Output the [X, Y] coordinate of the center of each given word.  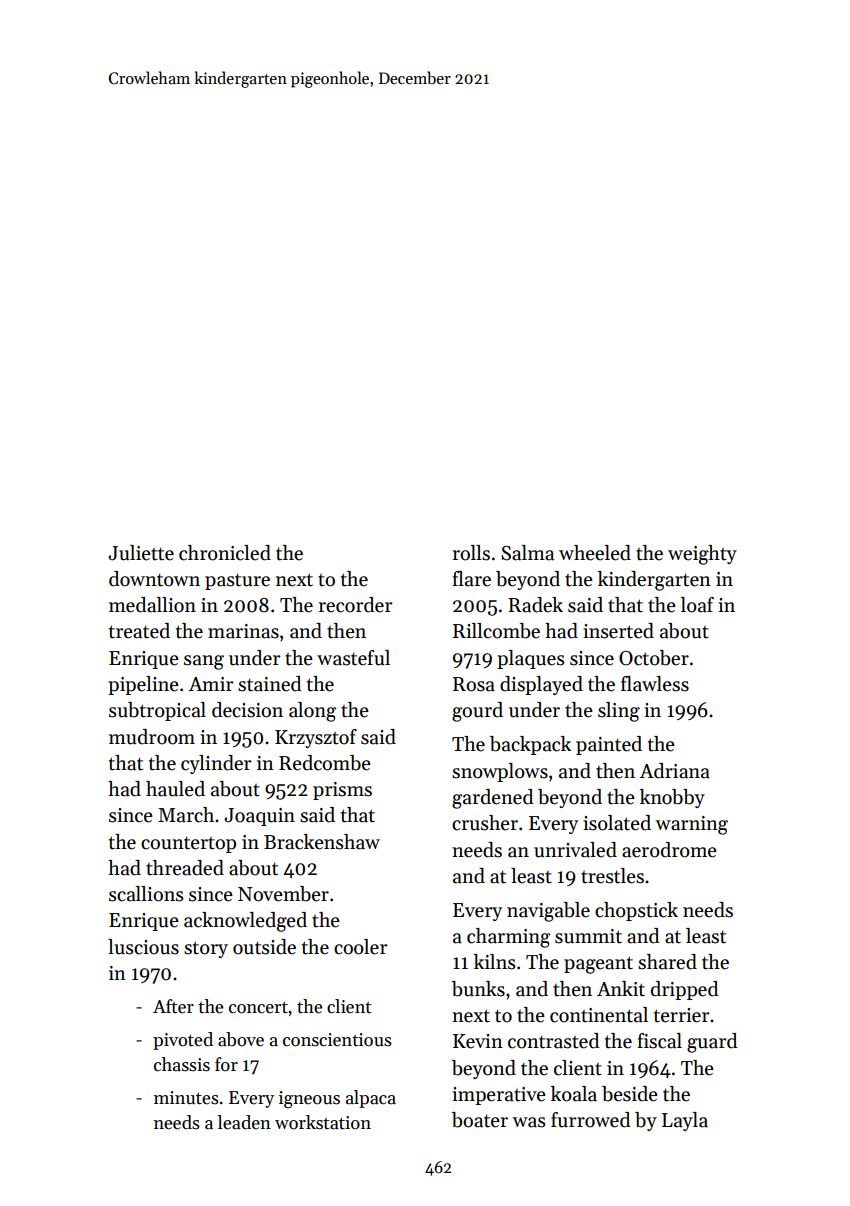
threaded [185, 868]
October [654, 658]
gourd [477, 712]
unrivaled [575, 850]
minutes [186, 1098]
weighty [702, 555]
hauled [175, 789]
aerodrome [669, 850]
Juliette [141, 553]
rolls [471, 553]
